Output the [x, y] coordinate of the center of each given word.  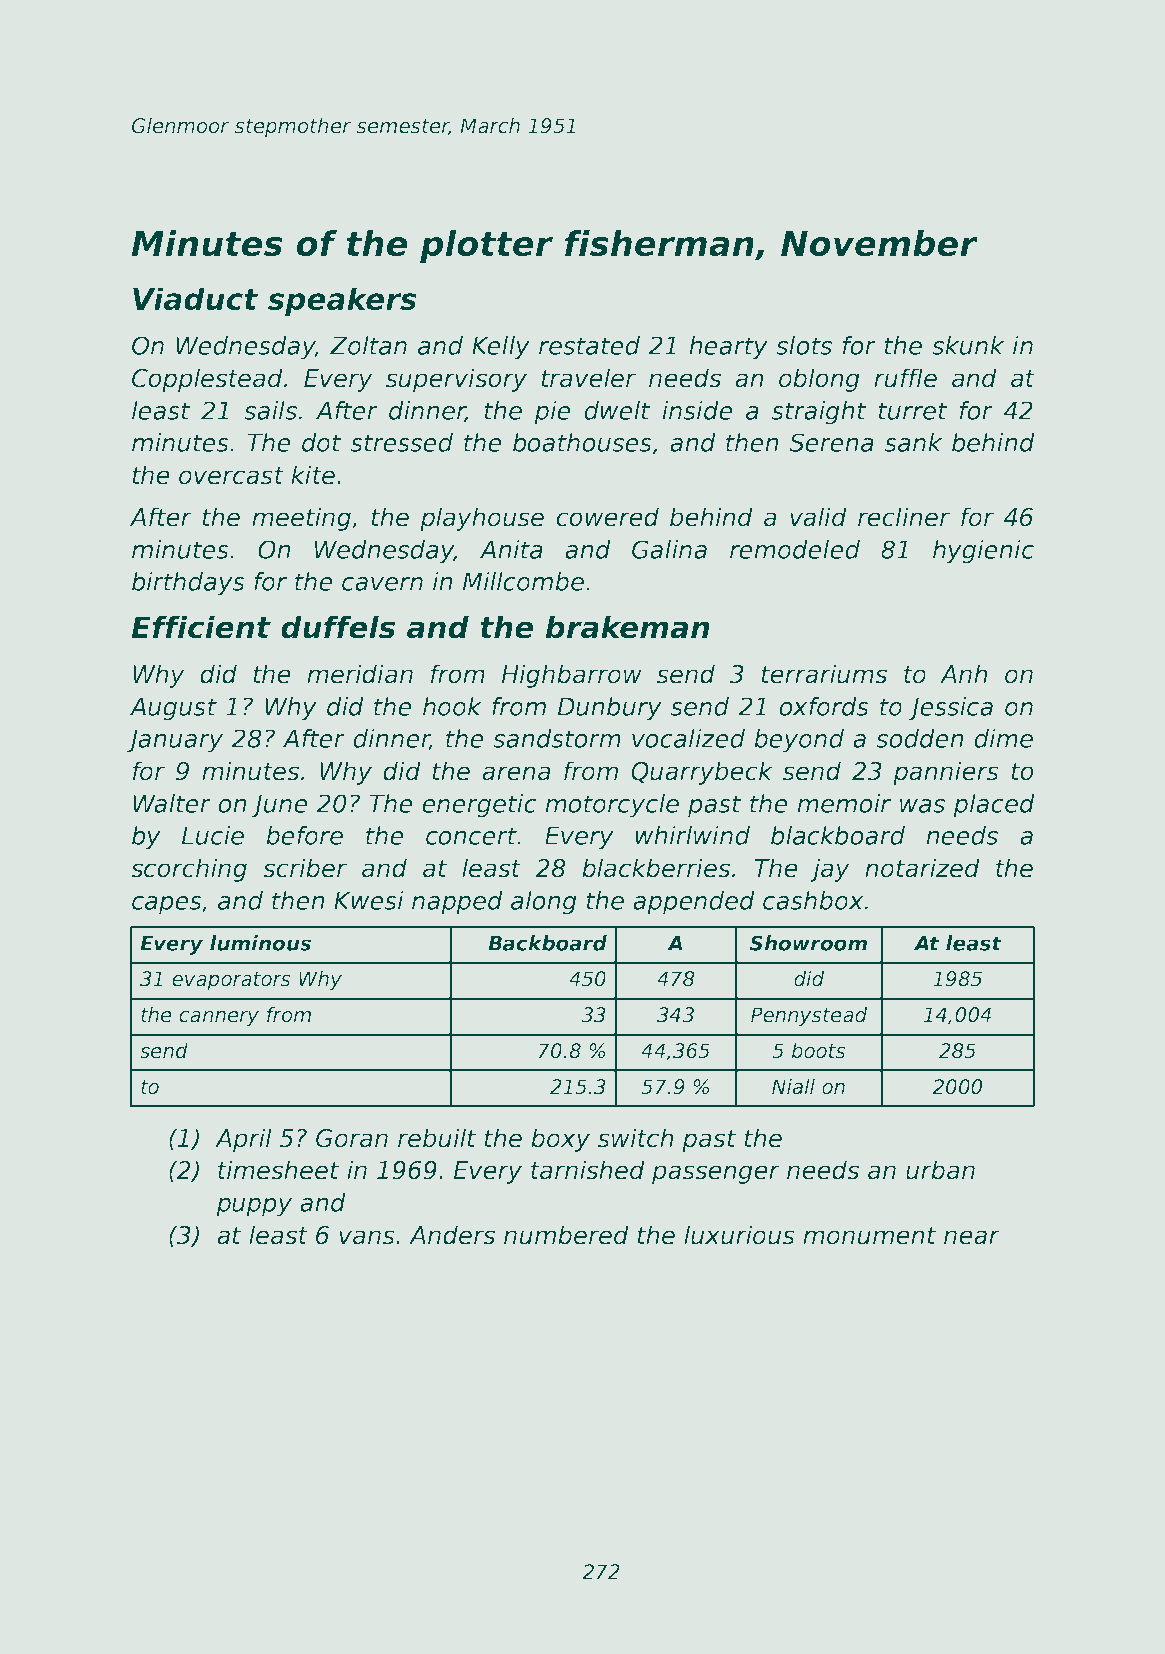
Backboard [547, 943]
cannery [219, 1018]
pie [552, 413]
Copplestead [207, 380]
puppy [254, 1207]
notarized [922, 868]
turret [913, 411]
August [173, 709]
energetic [479, 806]
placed [994, 806]
